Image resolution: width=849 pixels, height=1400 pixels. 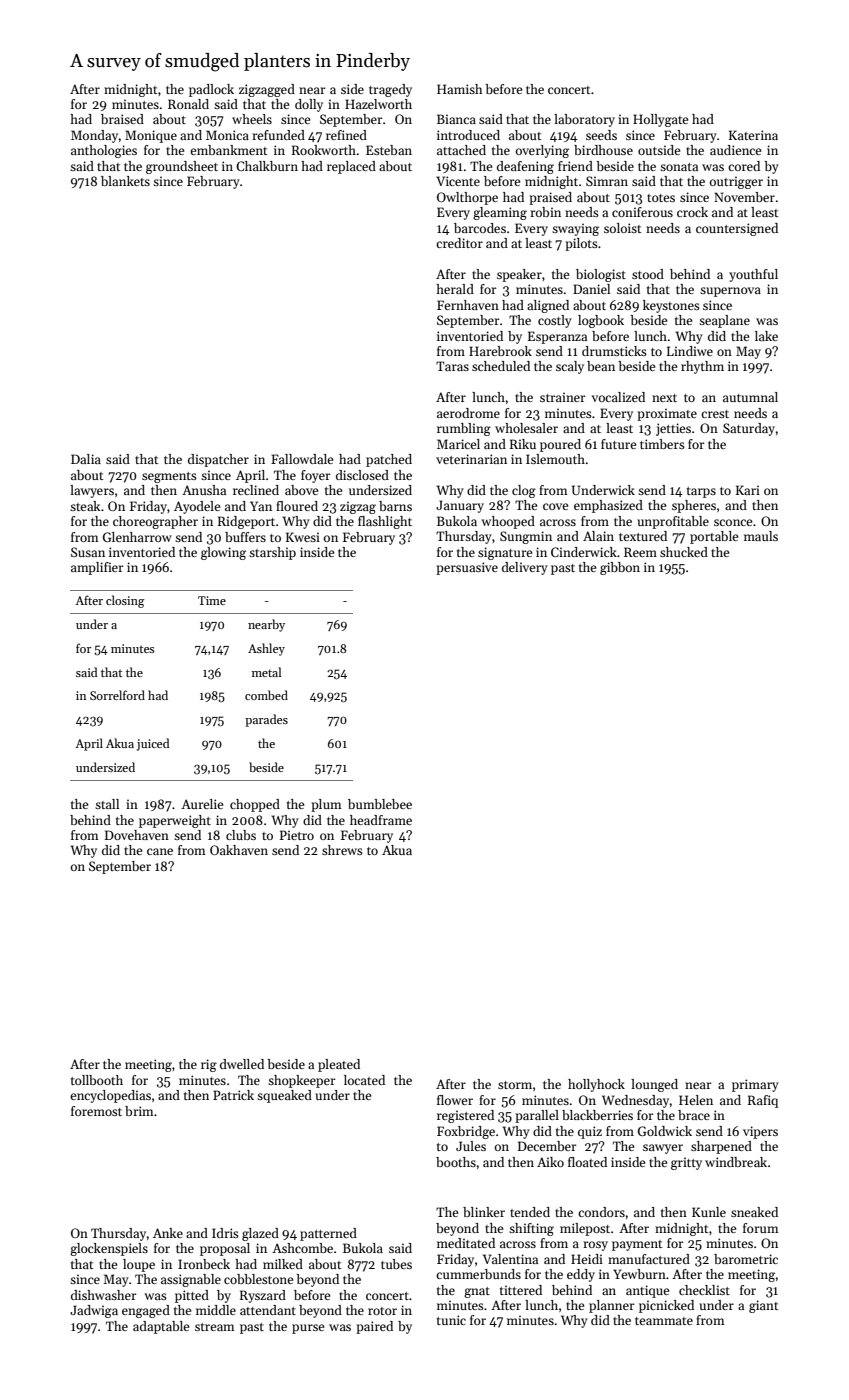 I want to click on Sorrelford, so click(x=117, y=695).
